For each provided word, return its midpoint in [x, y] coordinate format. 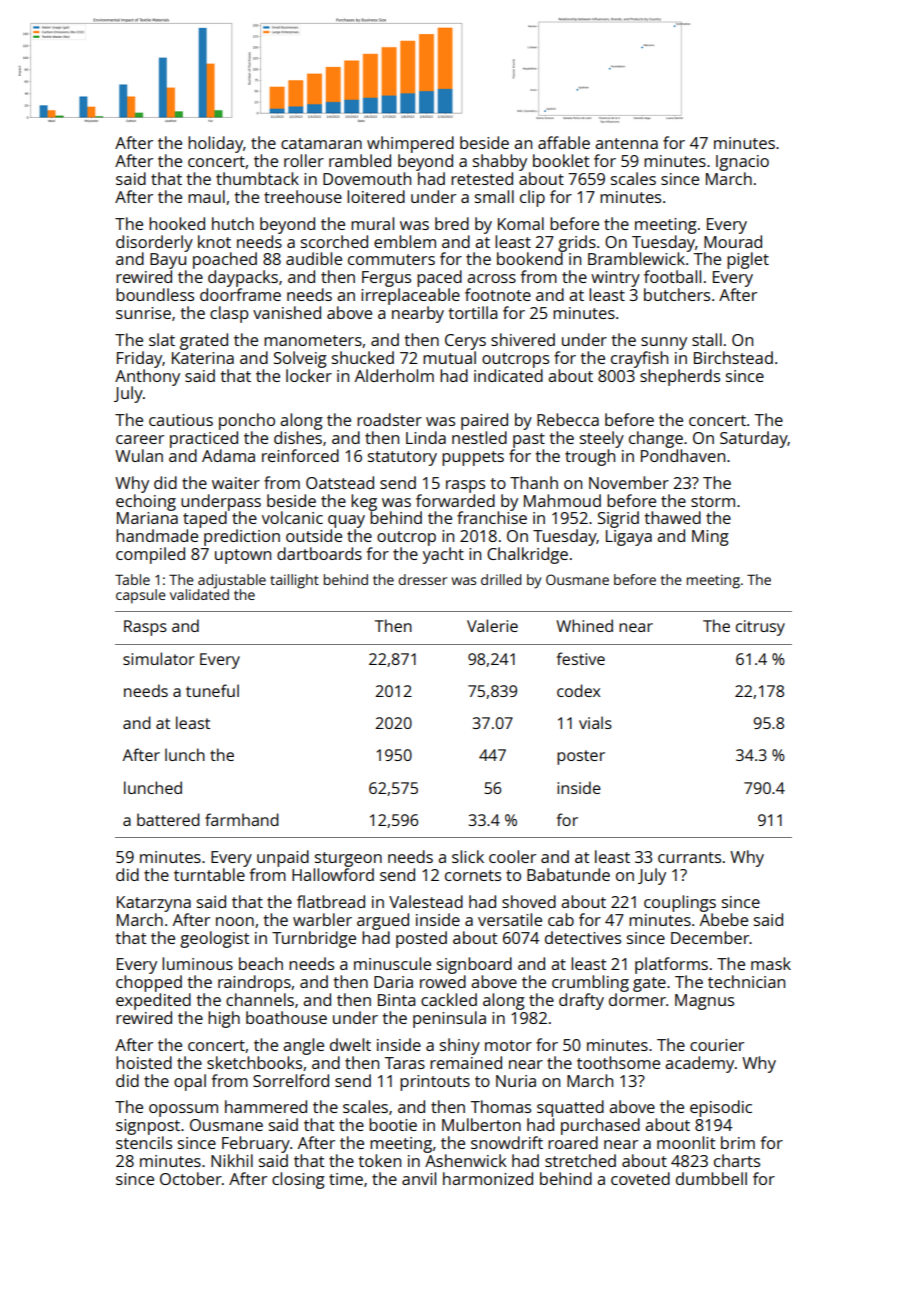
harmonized [488, 1178]
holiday [215, 144]
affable [564, 142]
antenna [626, 143]
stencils [144, 1142]
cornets [473, 875]
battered [168, 819]
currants [689, 857]
